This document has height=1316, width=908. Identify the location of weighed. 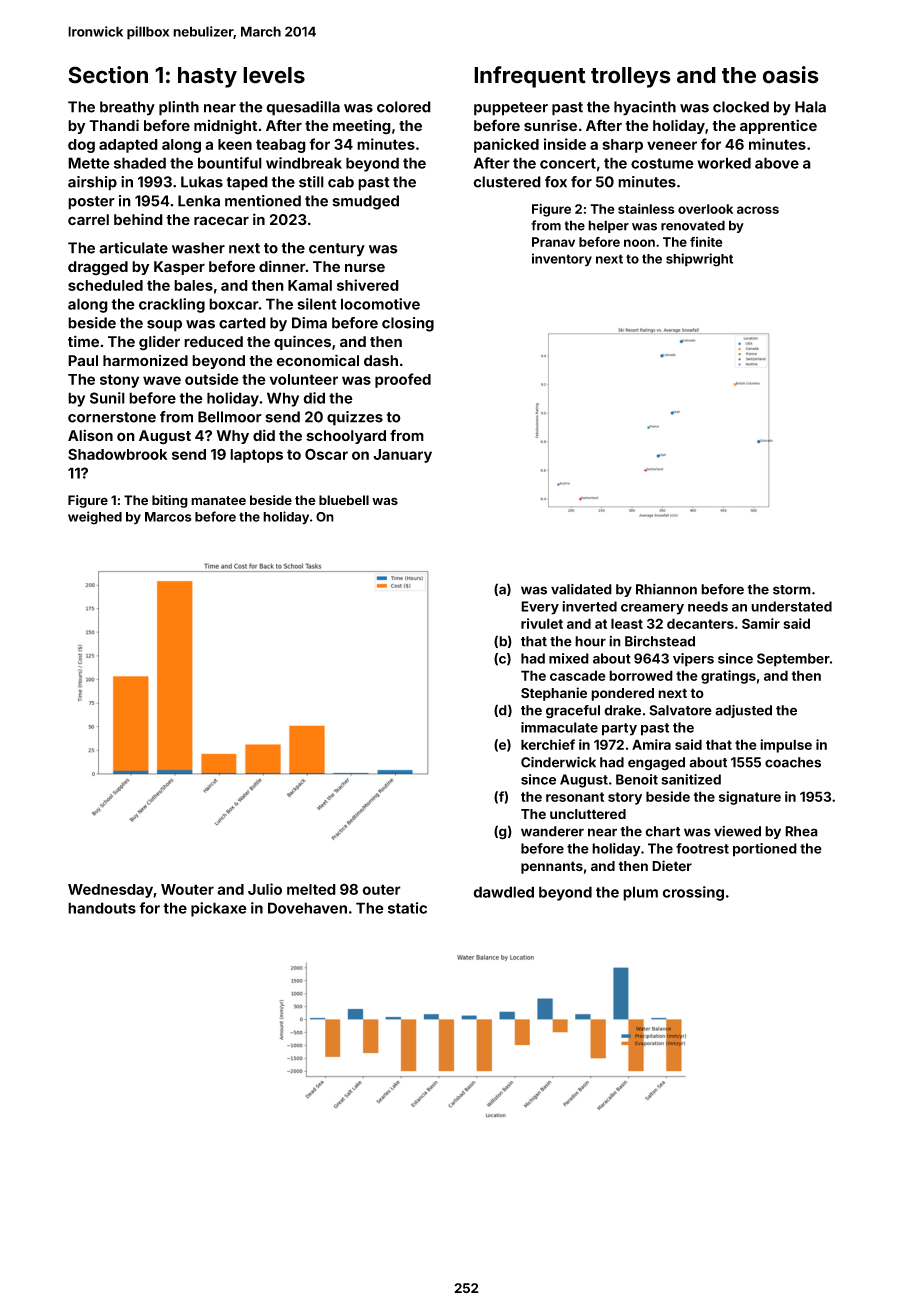
(95, 518).
